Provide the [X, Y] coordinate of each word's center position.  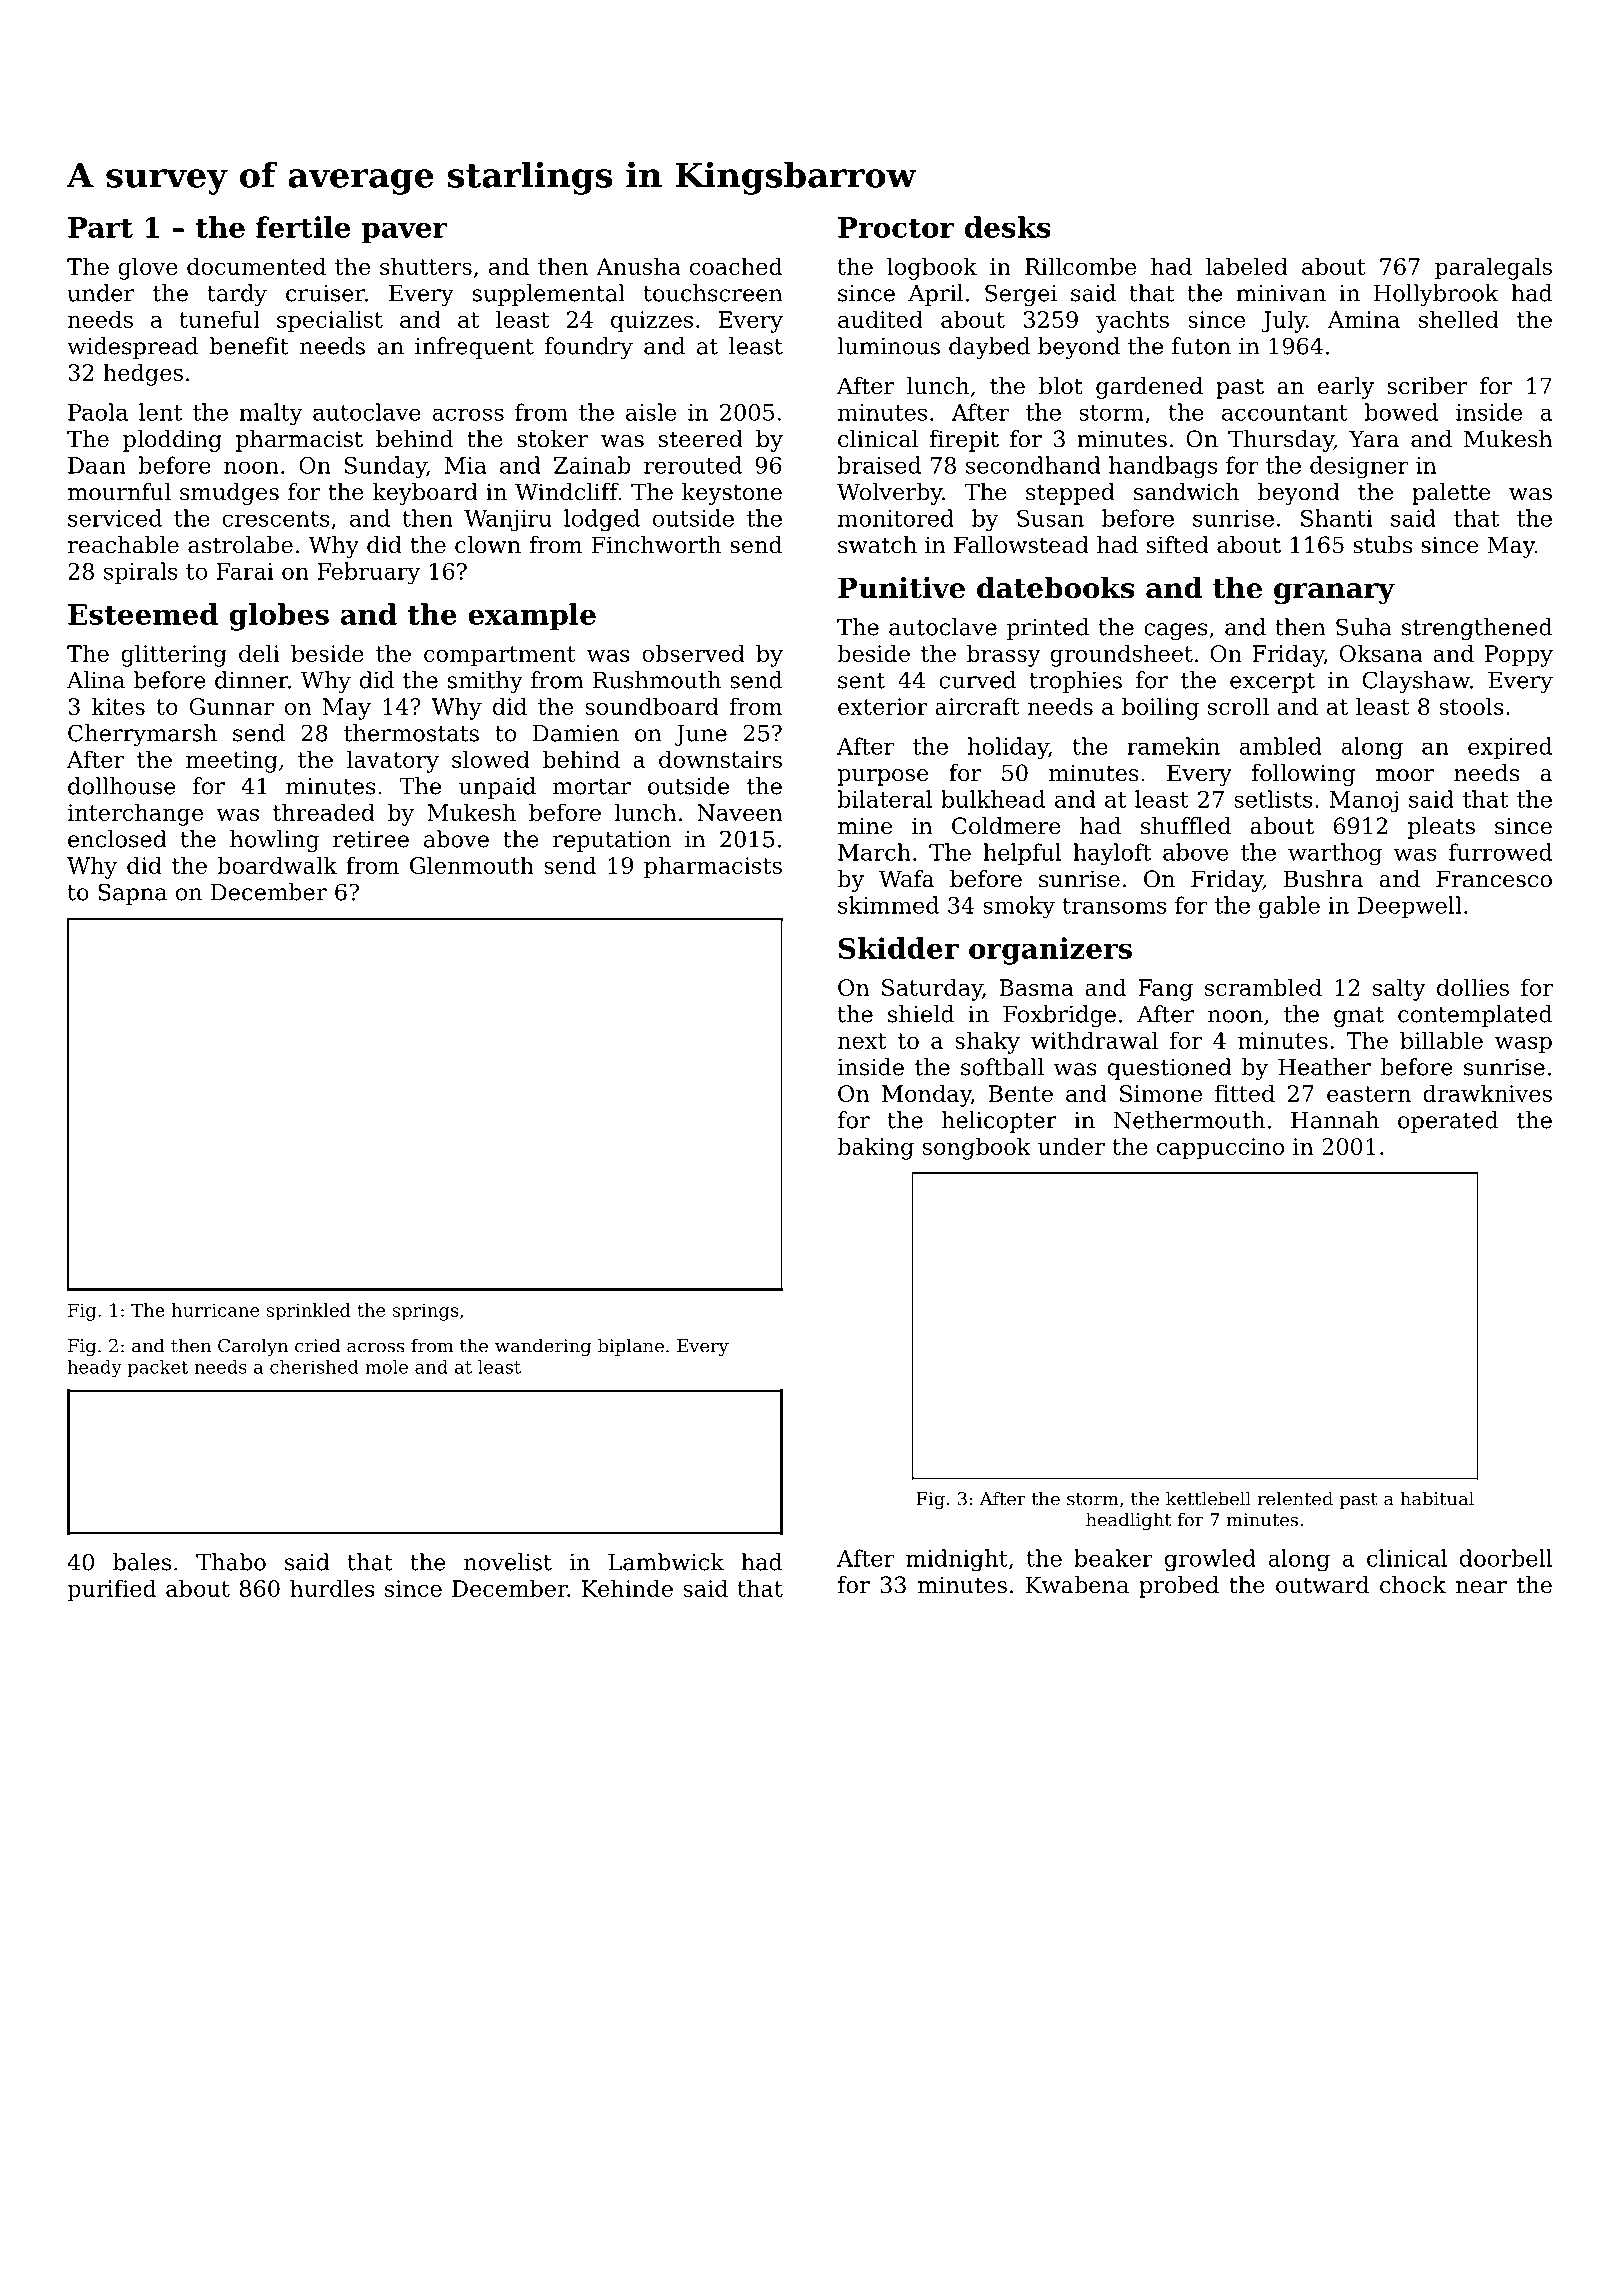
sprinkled [309, 1312]
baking [875, 1148]
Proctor [896, 227]
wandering [543, 1347]
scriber [1427, 386]
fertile [303, 227]
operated [1448, 1122]
